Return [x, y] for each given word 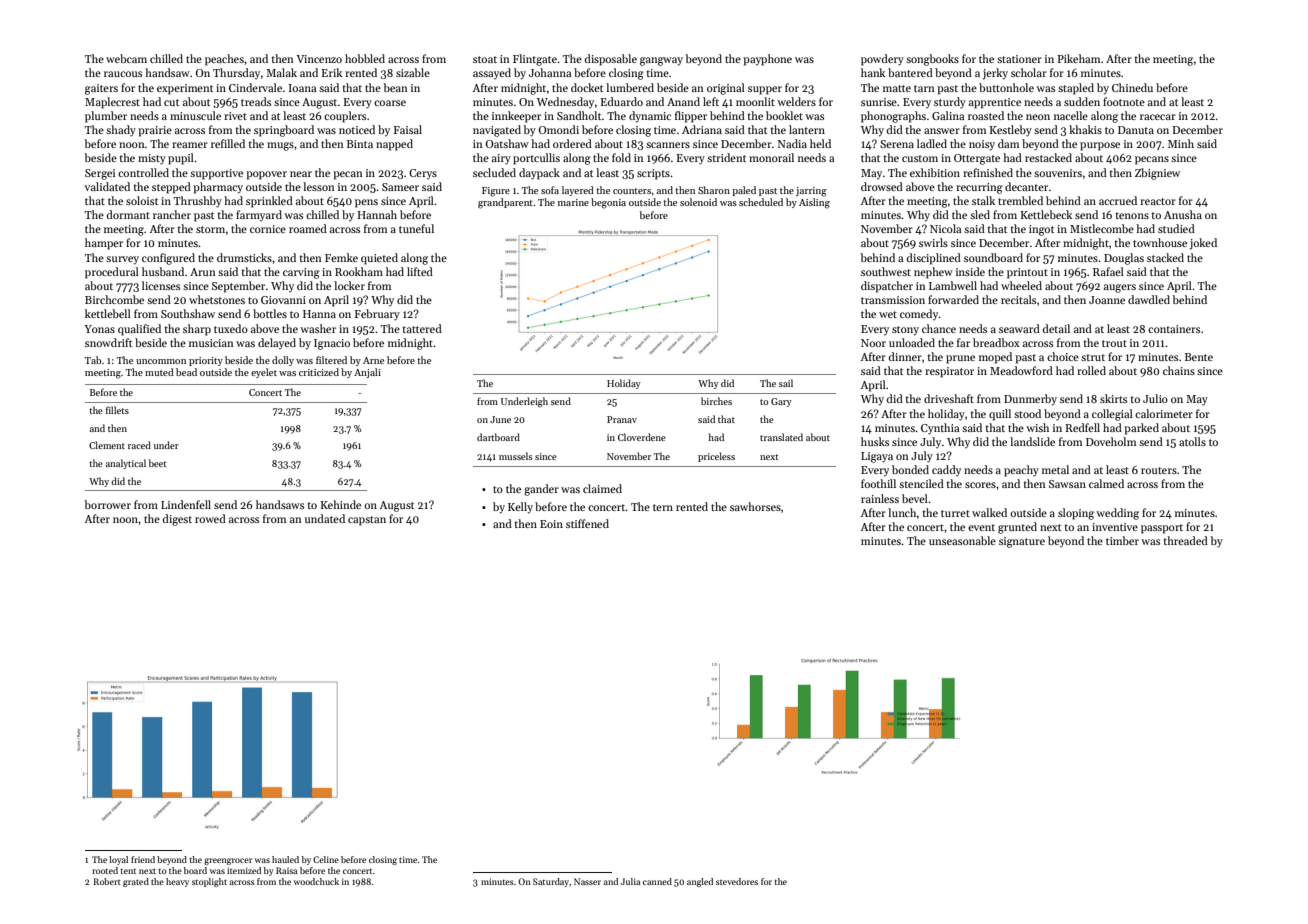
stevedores [737, 881]
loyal [118, 860]
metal [1055, 469]
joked [1203, 244]
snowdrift [108, 342]
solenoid [698, 202]
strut [1093, 357]
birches [716, 401]
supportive [216, 174]
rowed [210, 518]
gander [541, 490]
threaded [1185, 540]
